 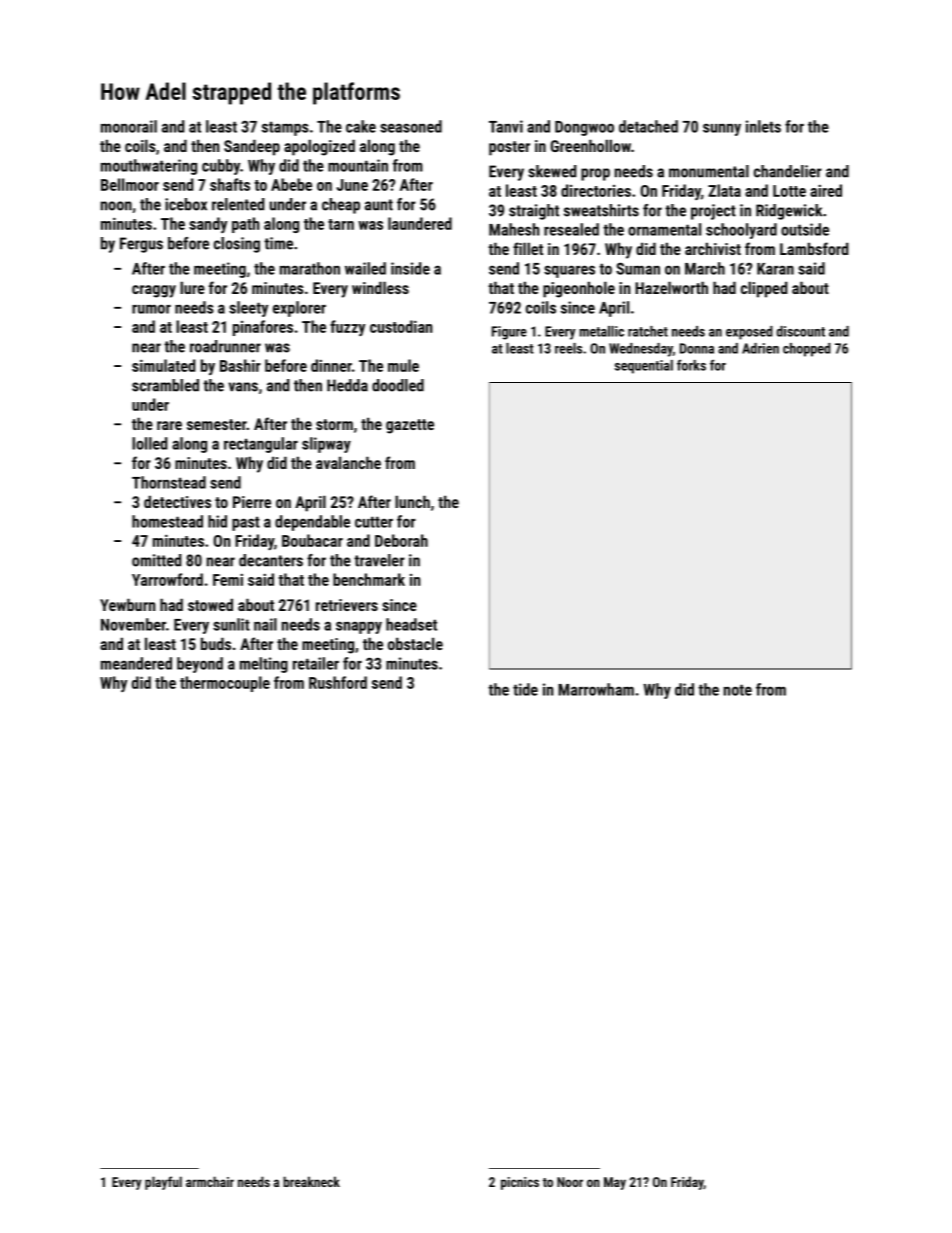 I want to click on playful, so click(x=163, y=1183).
